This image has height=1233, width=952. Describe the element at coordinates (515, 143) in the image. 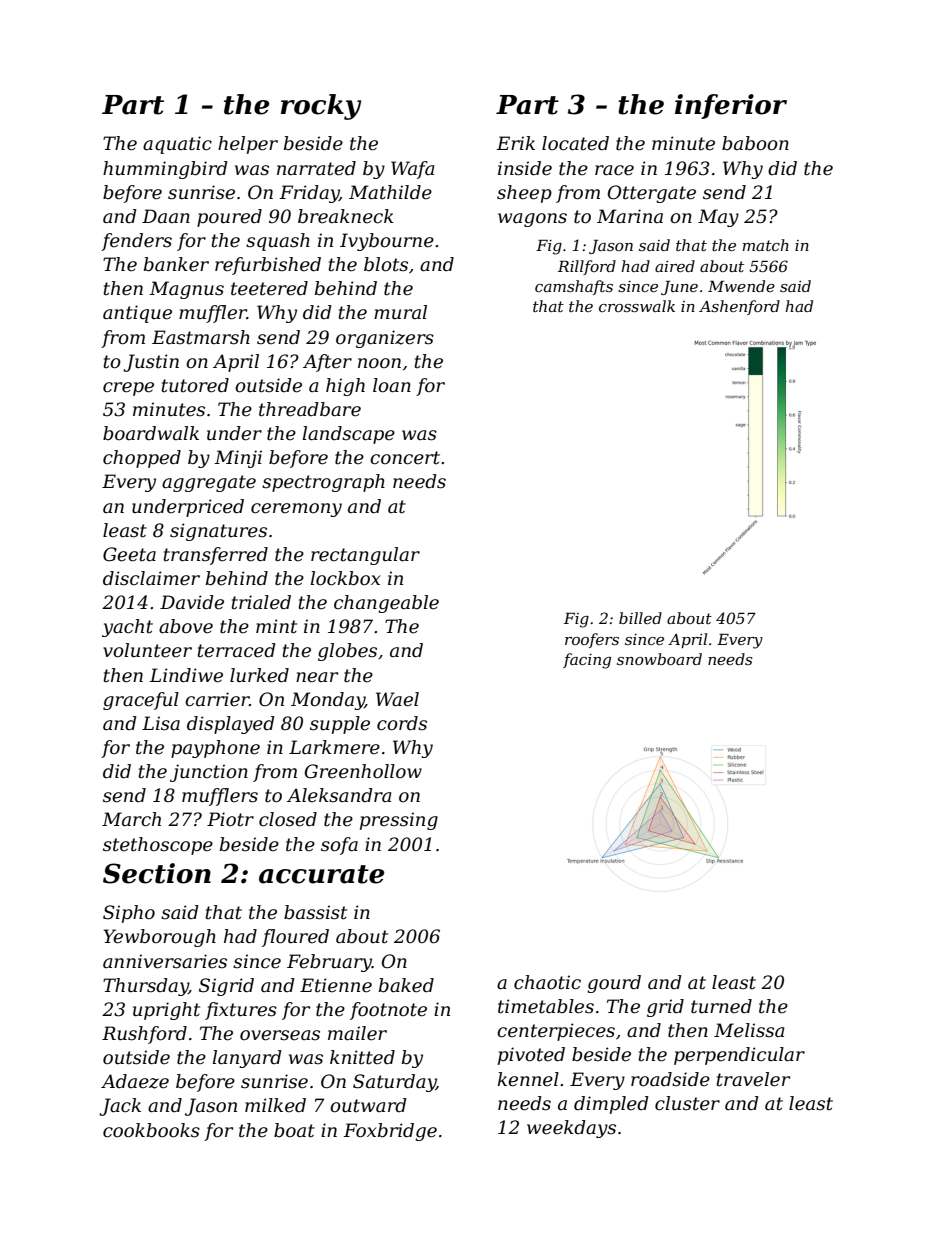

I see `Erik` at that location.
